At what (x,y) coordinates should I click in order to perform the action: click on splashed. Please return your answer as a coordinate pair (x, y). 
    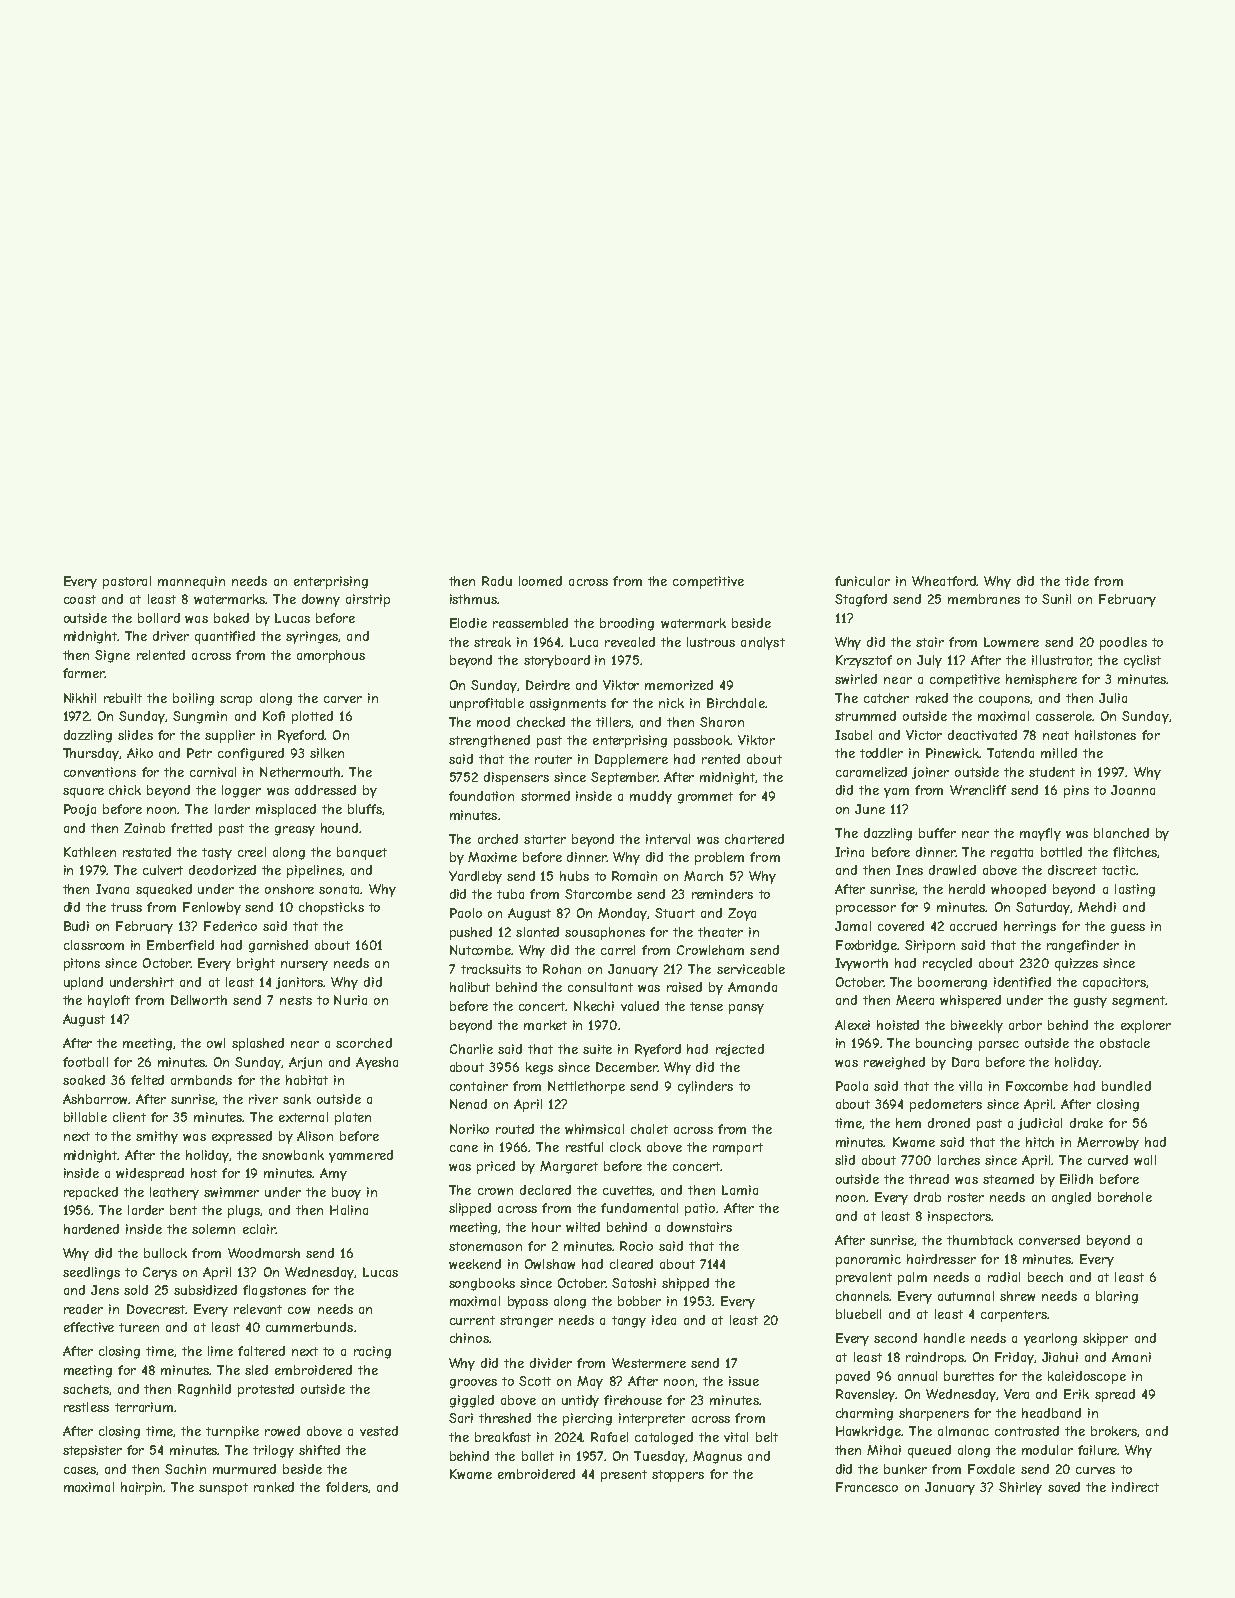
    Looking at the image, I should click on (258, 1044).
